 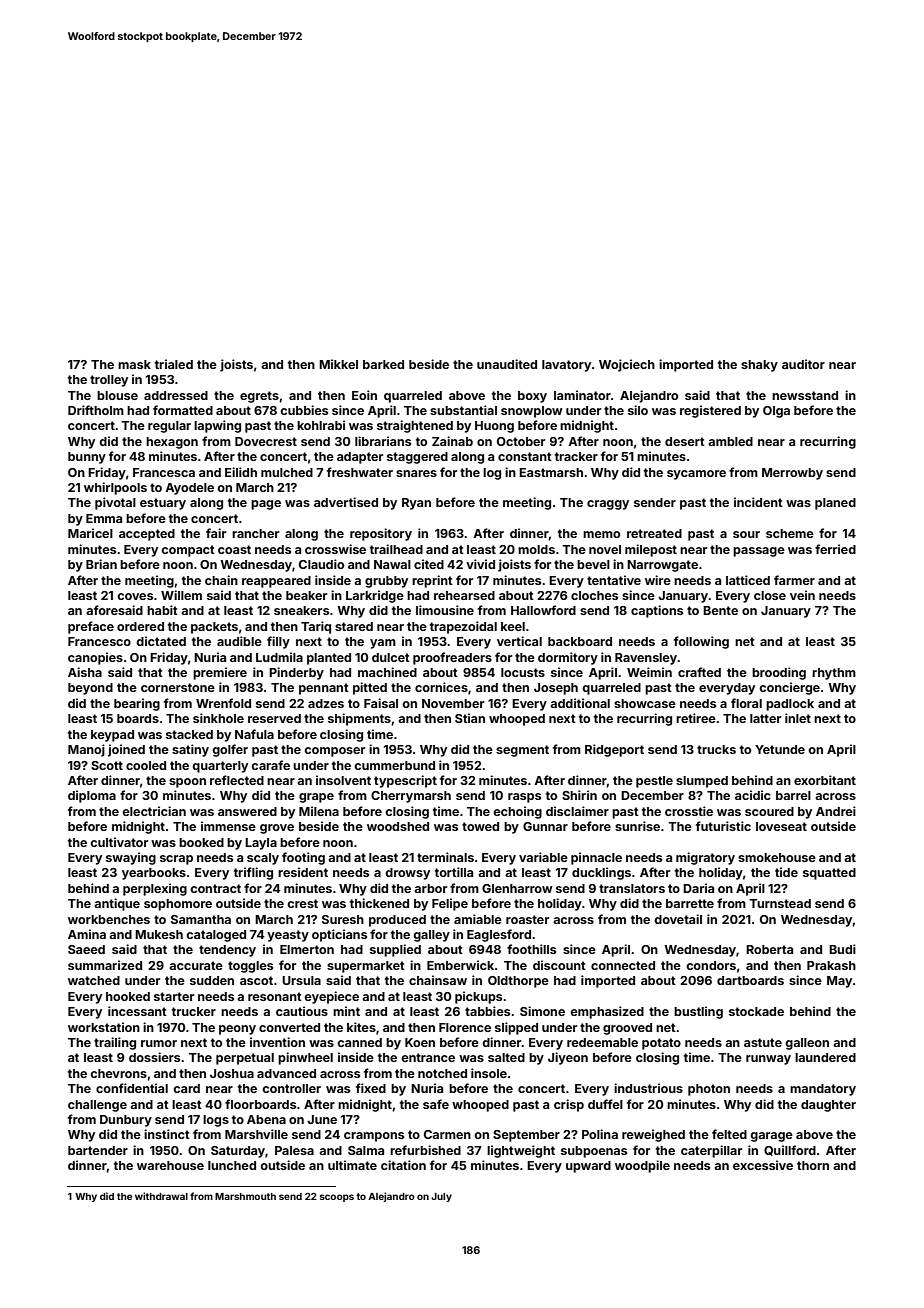 What do you see at coordinates (379, 903) in the screenshot?
I see `thickened` at bounding box center [379, 903].
